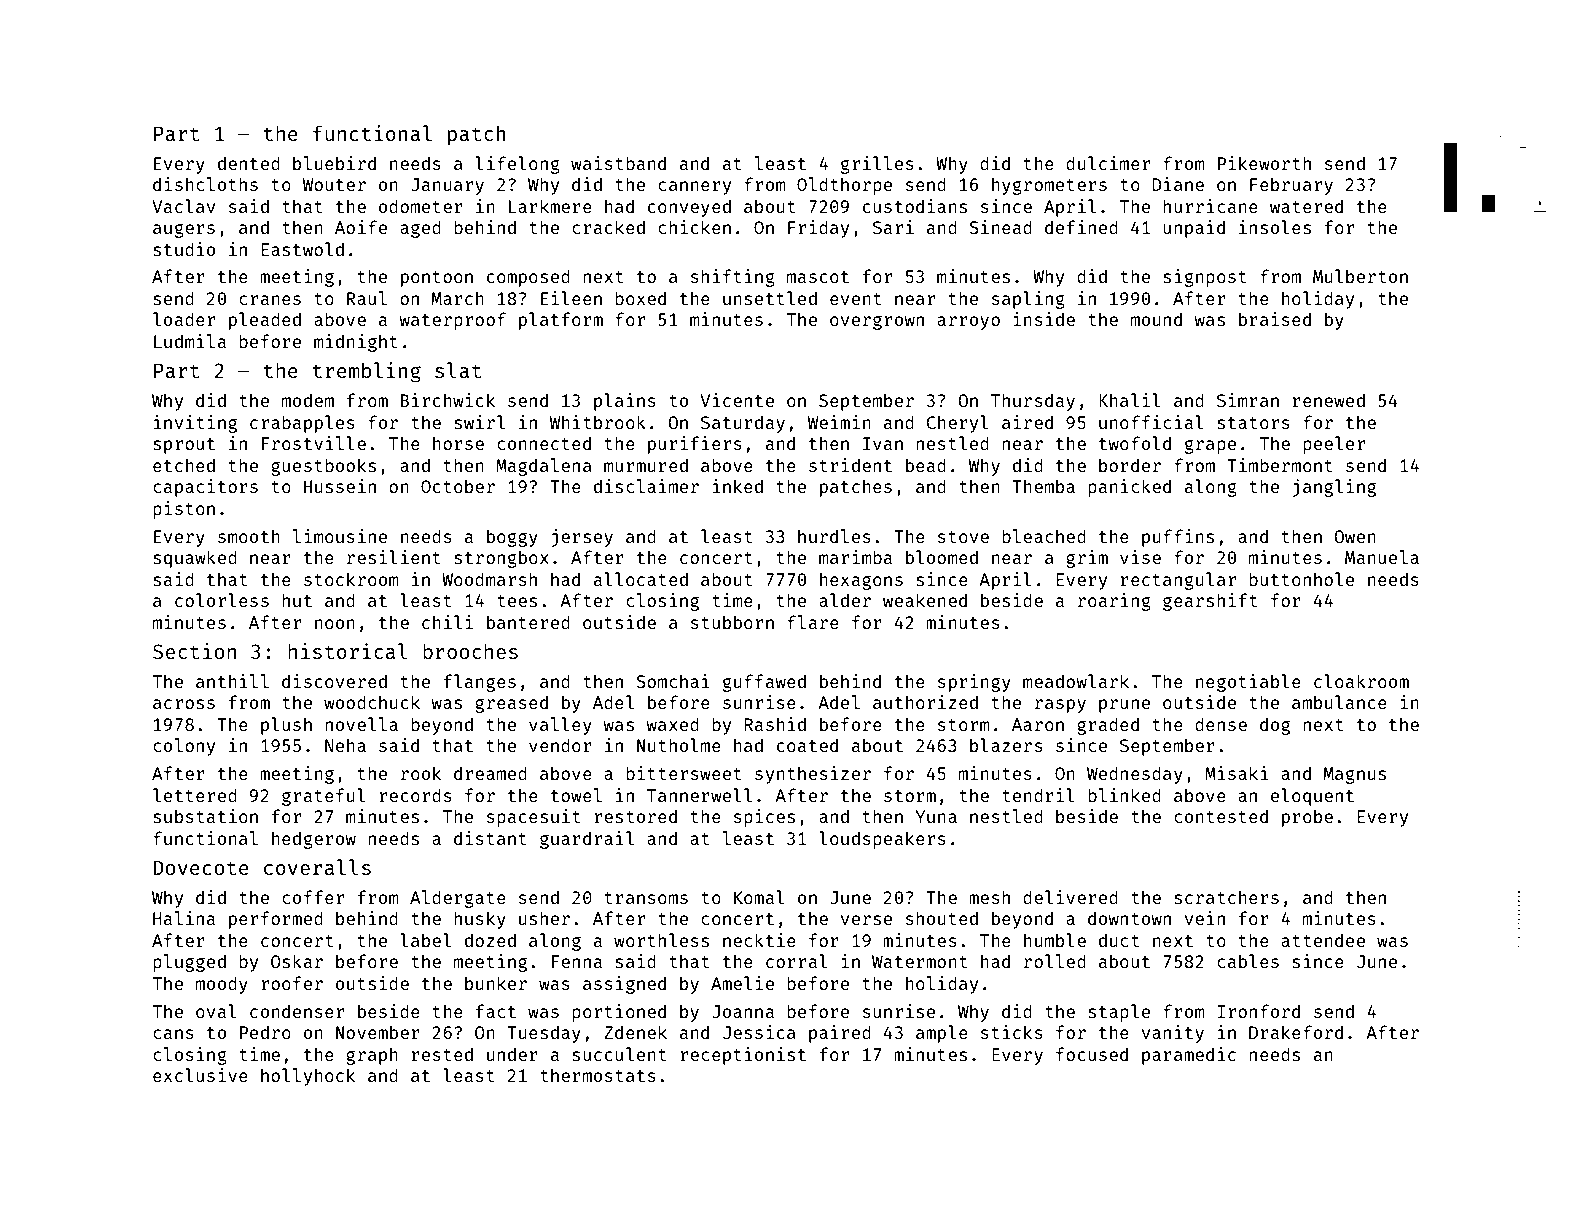 The height and width of the page is (1218, 1576). Describe the element at coordinates (184, 747) in the page. I see `colony` at that location.
